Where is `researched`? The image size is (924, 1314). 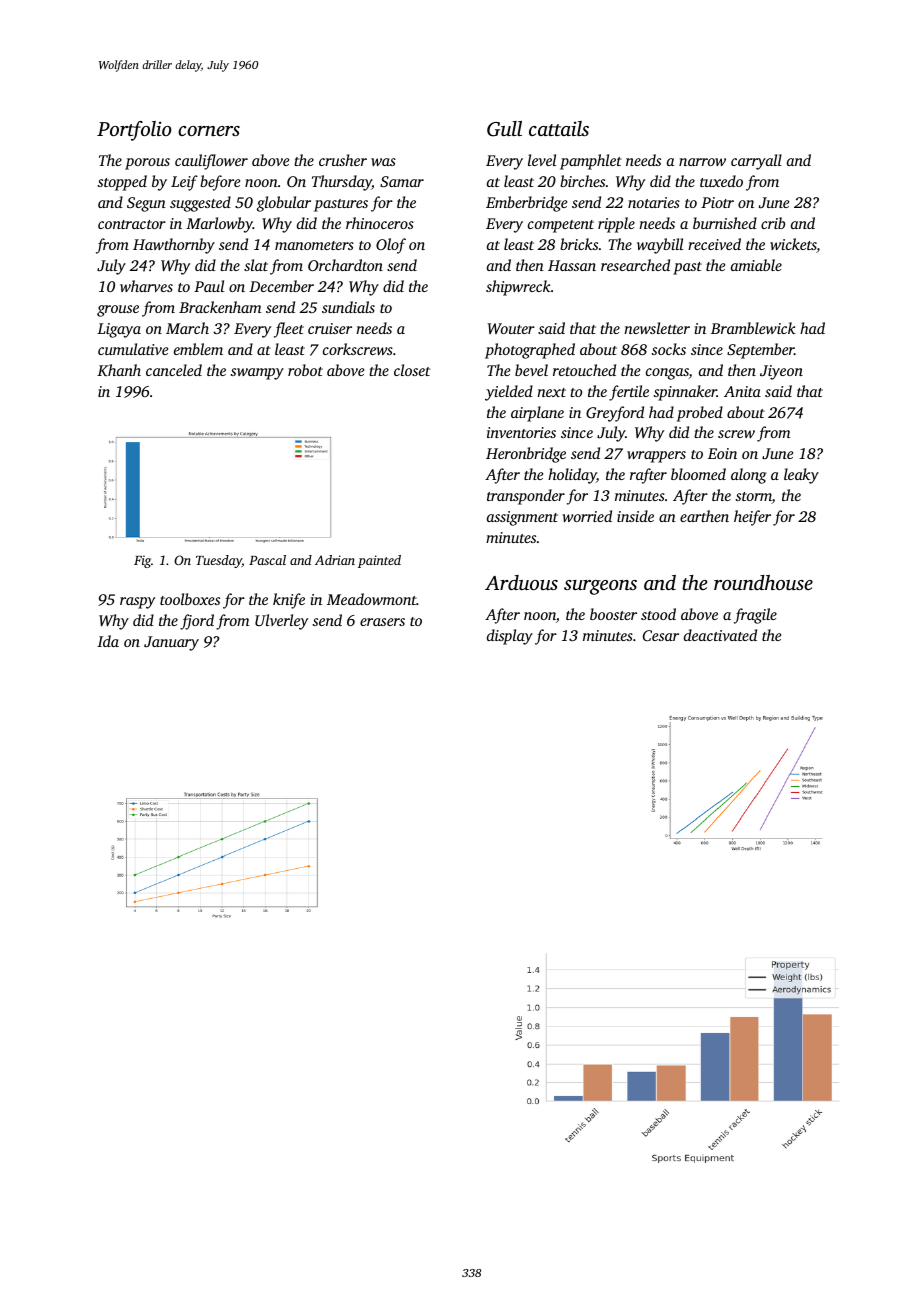
researched is located at coordinates (635, 265).
